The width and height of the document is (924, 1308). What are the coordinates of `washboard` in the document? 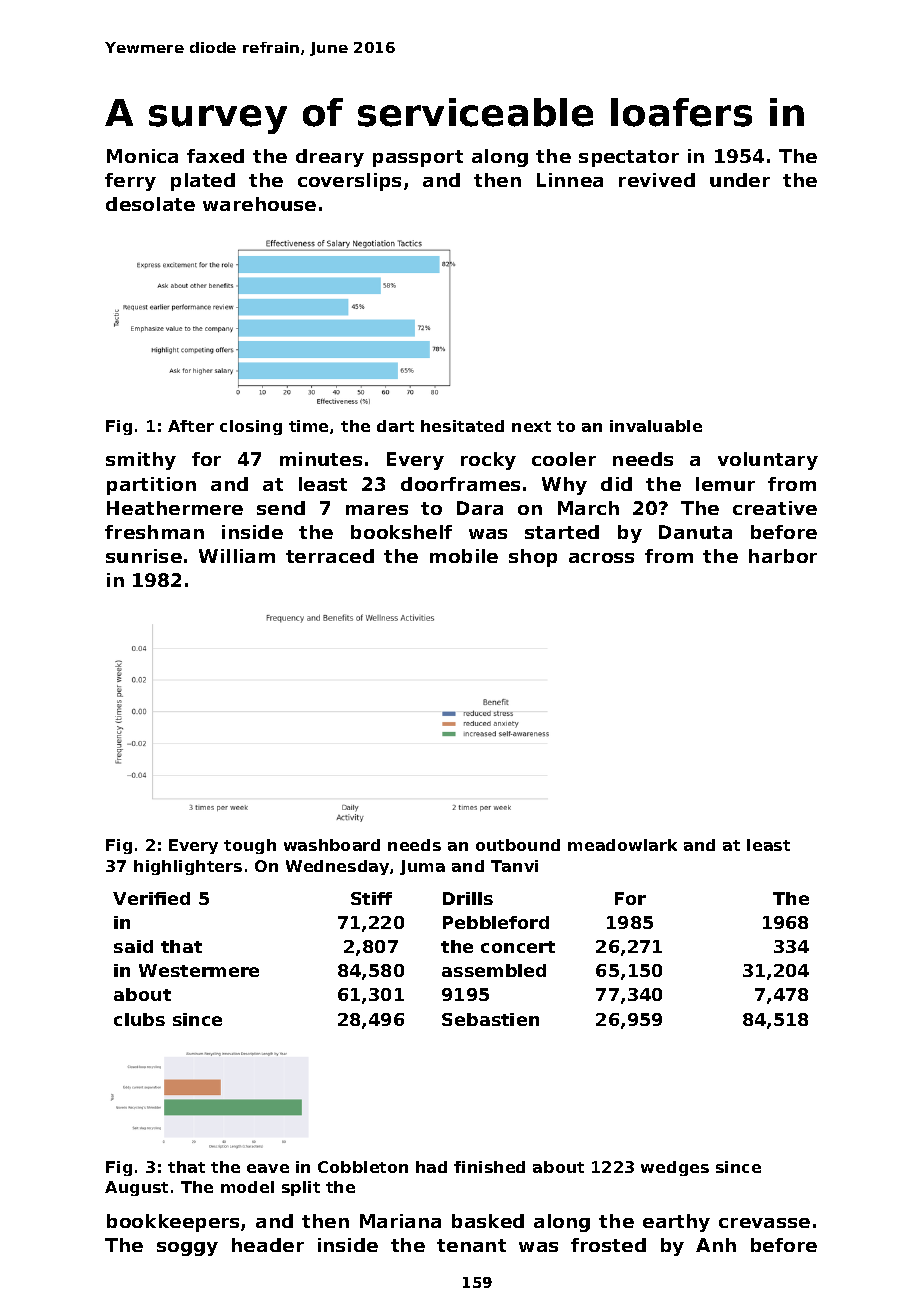 It's located at (332, 845).
